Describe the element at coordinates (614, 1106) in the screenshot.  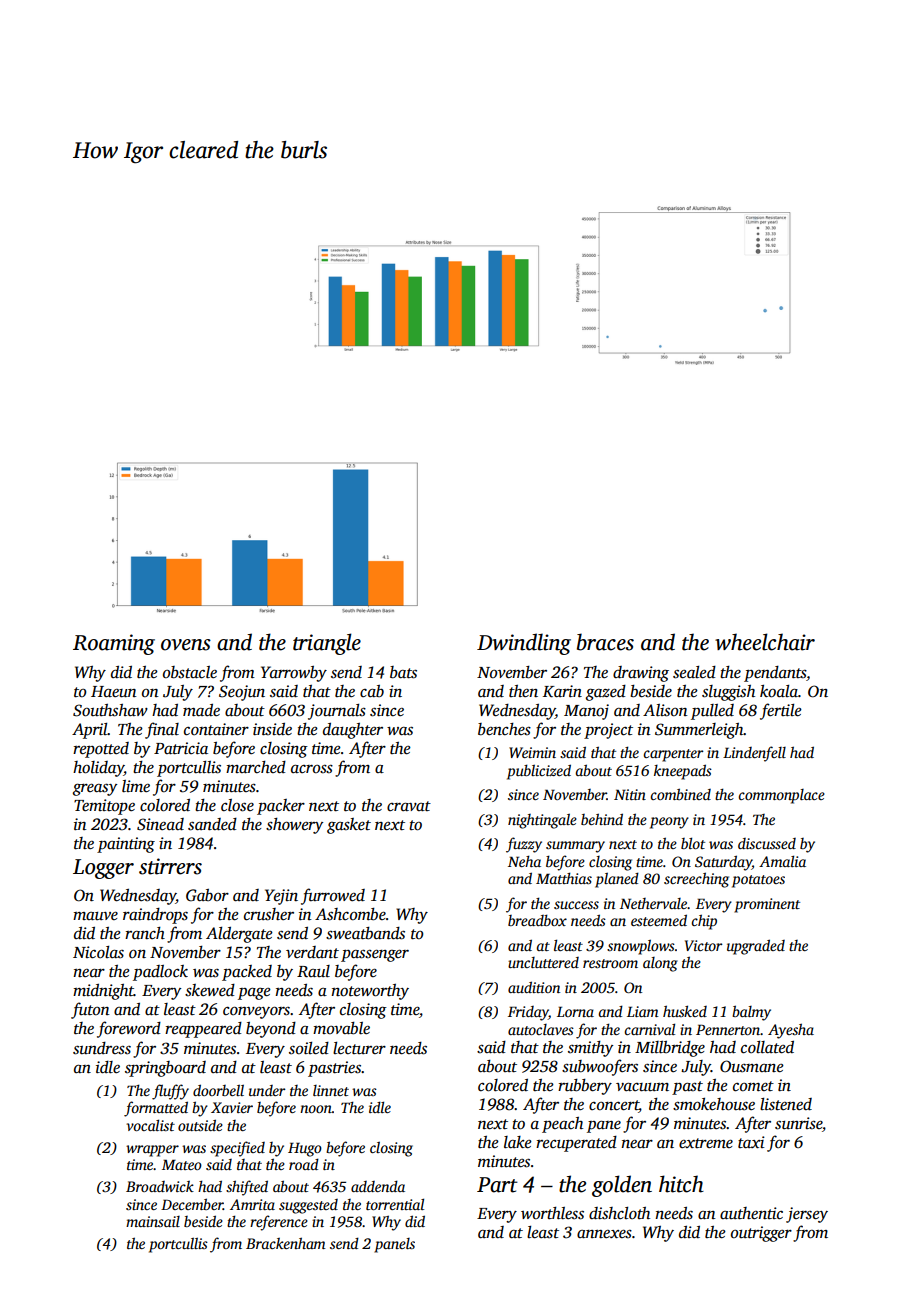
I see `concert` at that location.
